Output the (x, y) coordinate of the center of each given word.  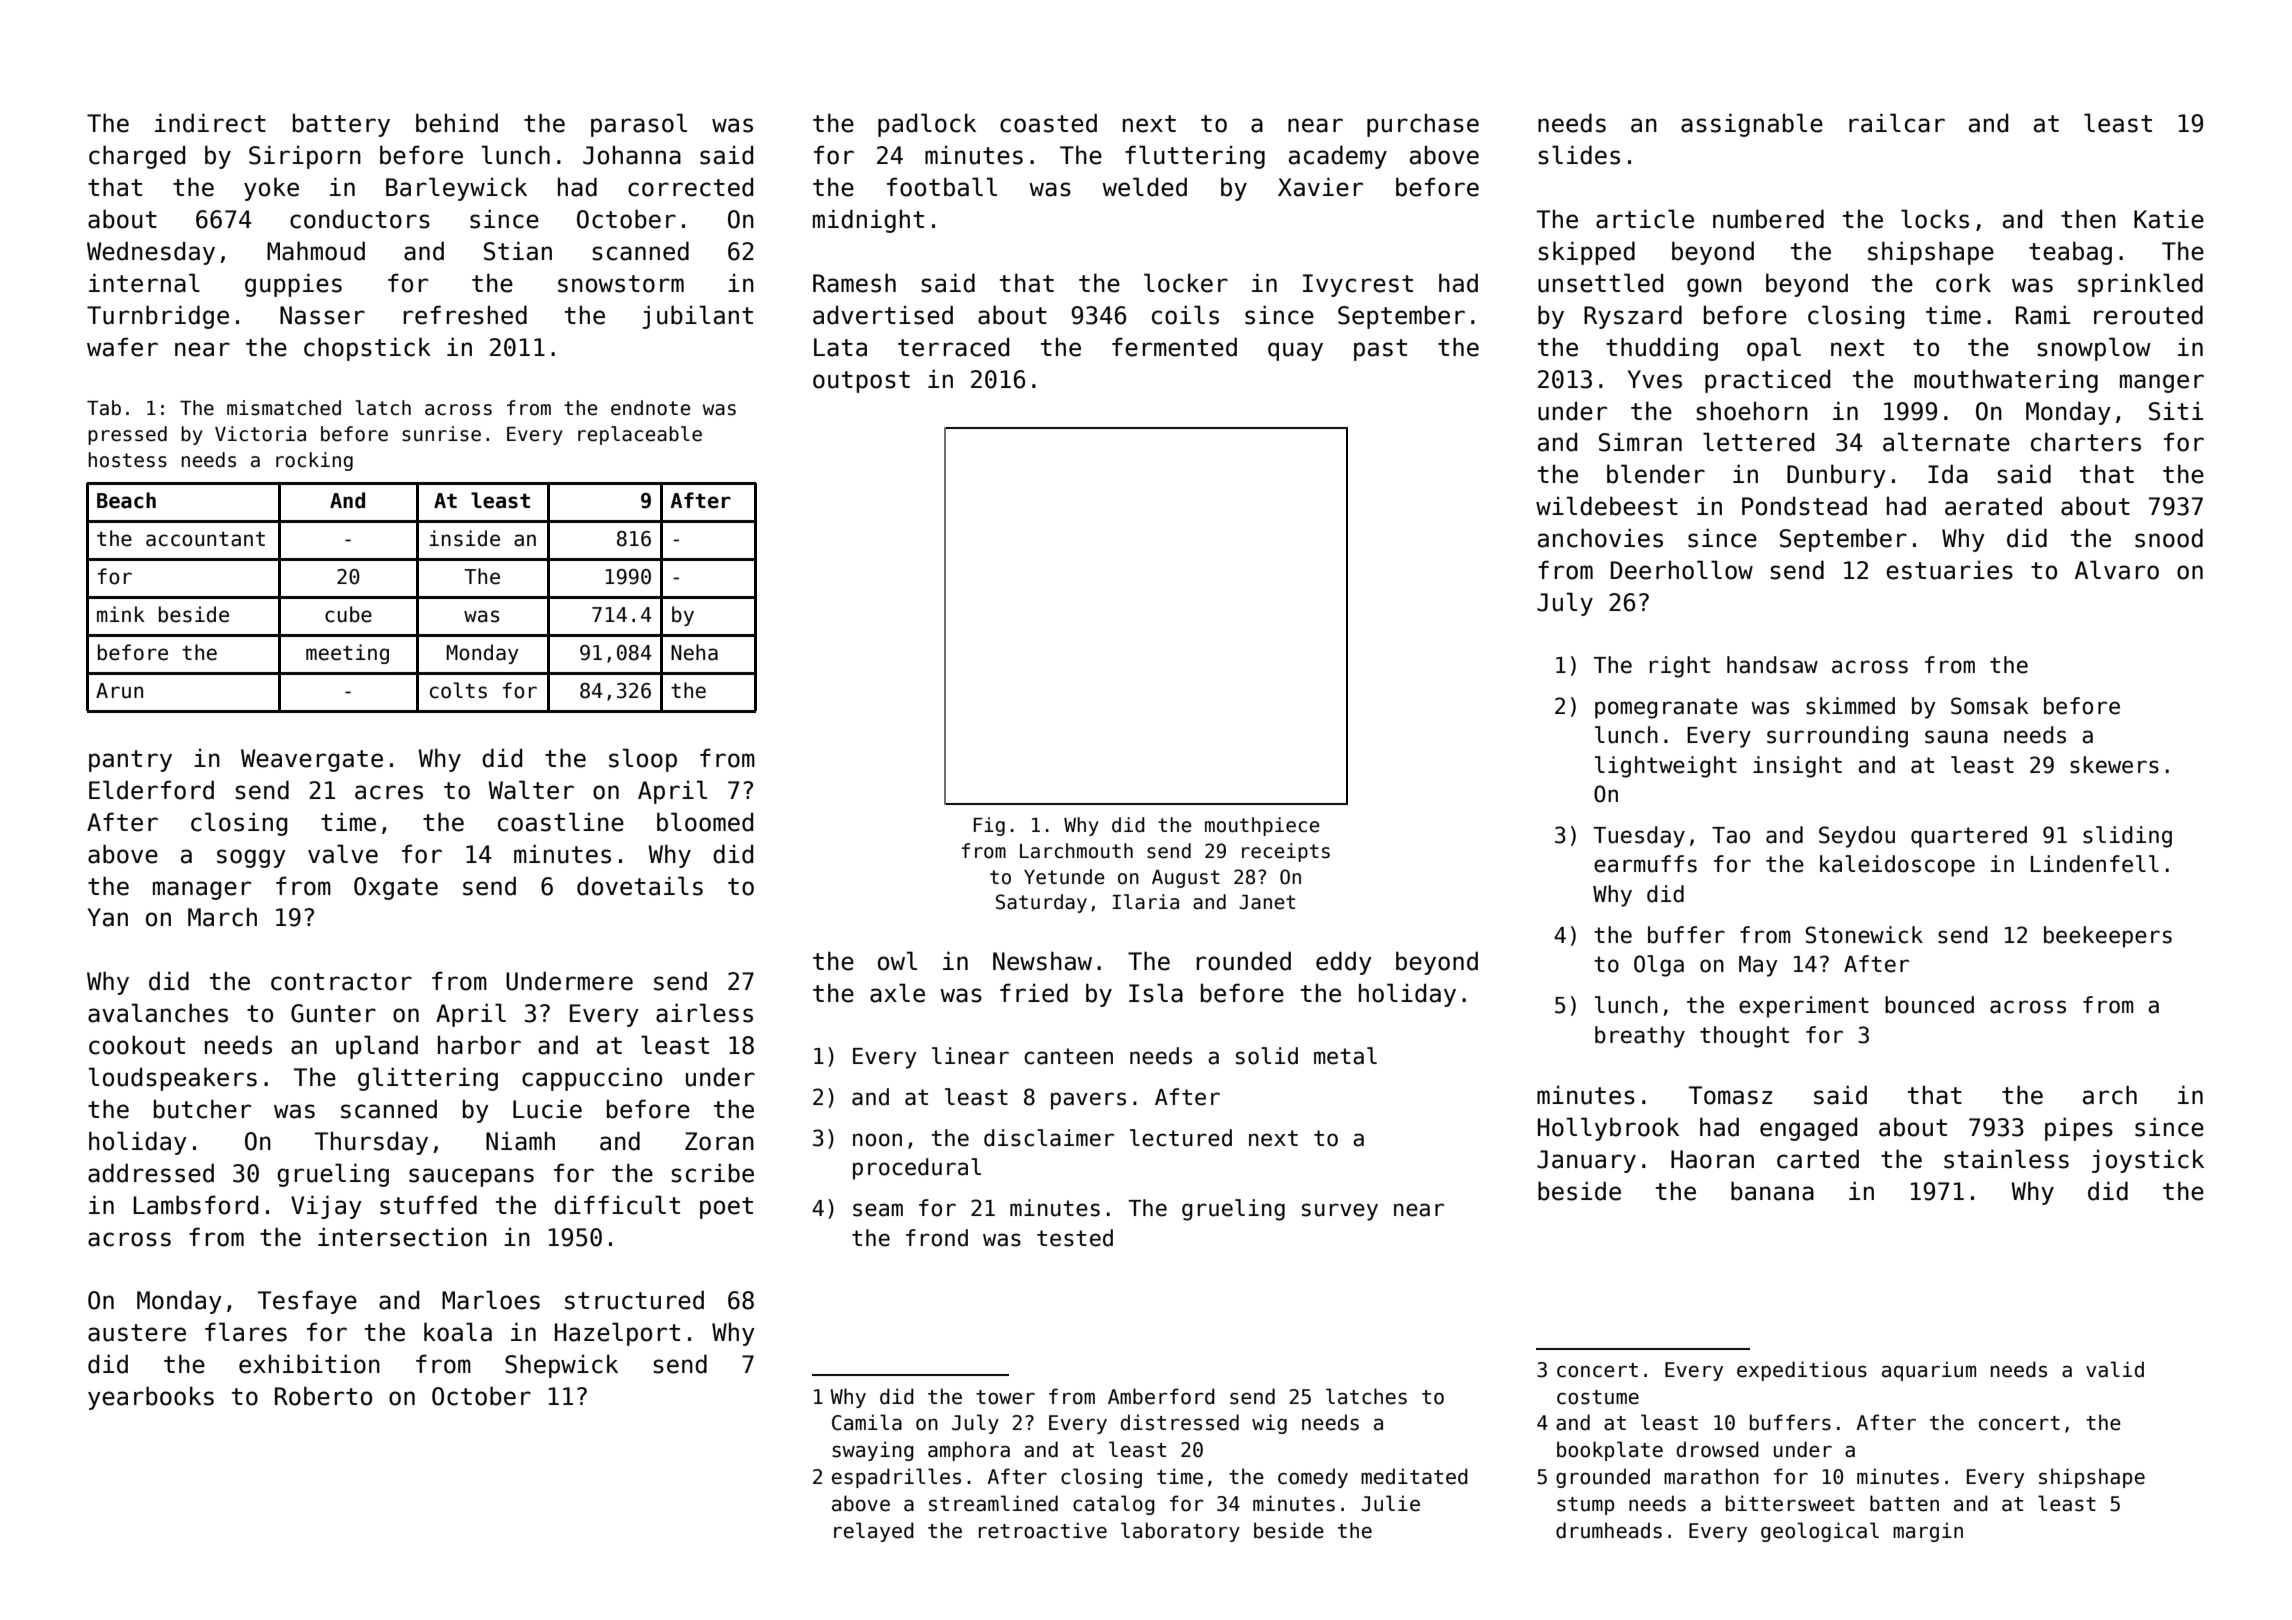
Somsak (1990, 706)
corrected (690, 187)
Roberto (323, 1396)
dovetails (640, 886)
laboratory (1180, 1532)
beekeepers (2108, 937)
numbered (1768, 219)
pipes (2079, 1129)
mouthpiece (1262, 826)
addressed (151, 1173)
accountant (205, 539)
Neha (694, 652)
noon (877, 1140)
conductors (360, 219)
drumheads (1609, 1530)
